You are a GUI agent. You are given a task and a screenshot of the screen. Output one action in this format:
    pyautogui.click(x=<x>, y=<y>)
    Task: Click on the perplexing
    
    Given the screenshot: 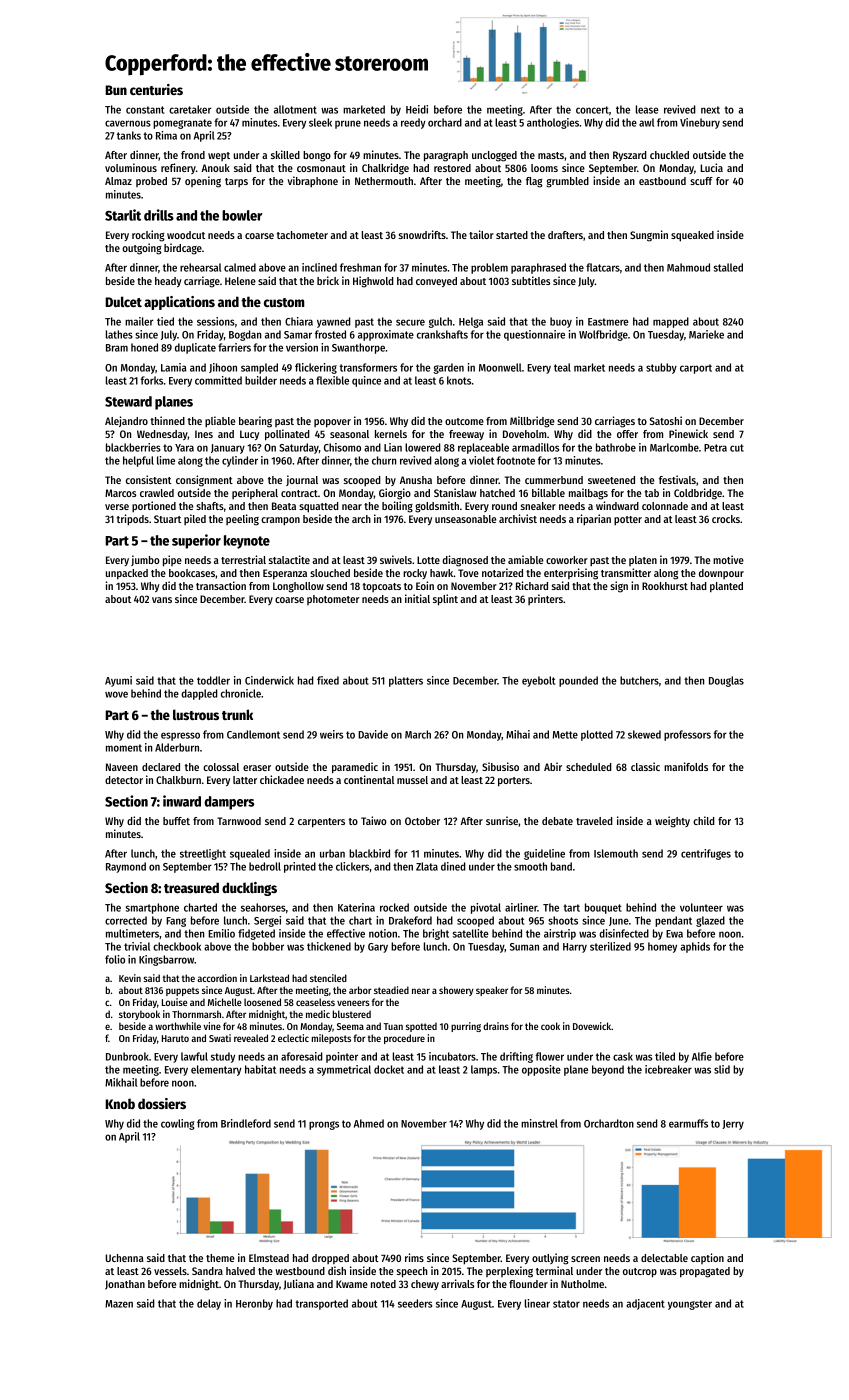 What is the action you would take?
    pyautogui.click(x=509, y=1272)
